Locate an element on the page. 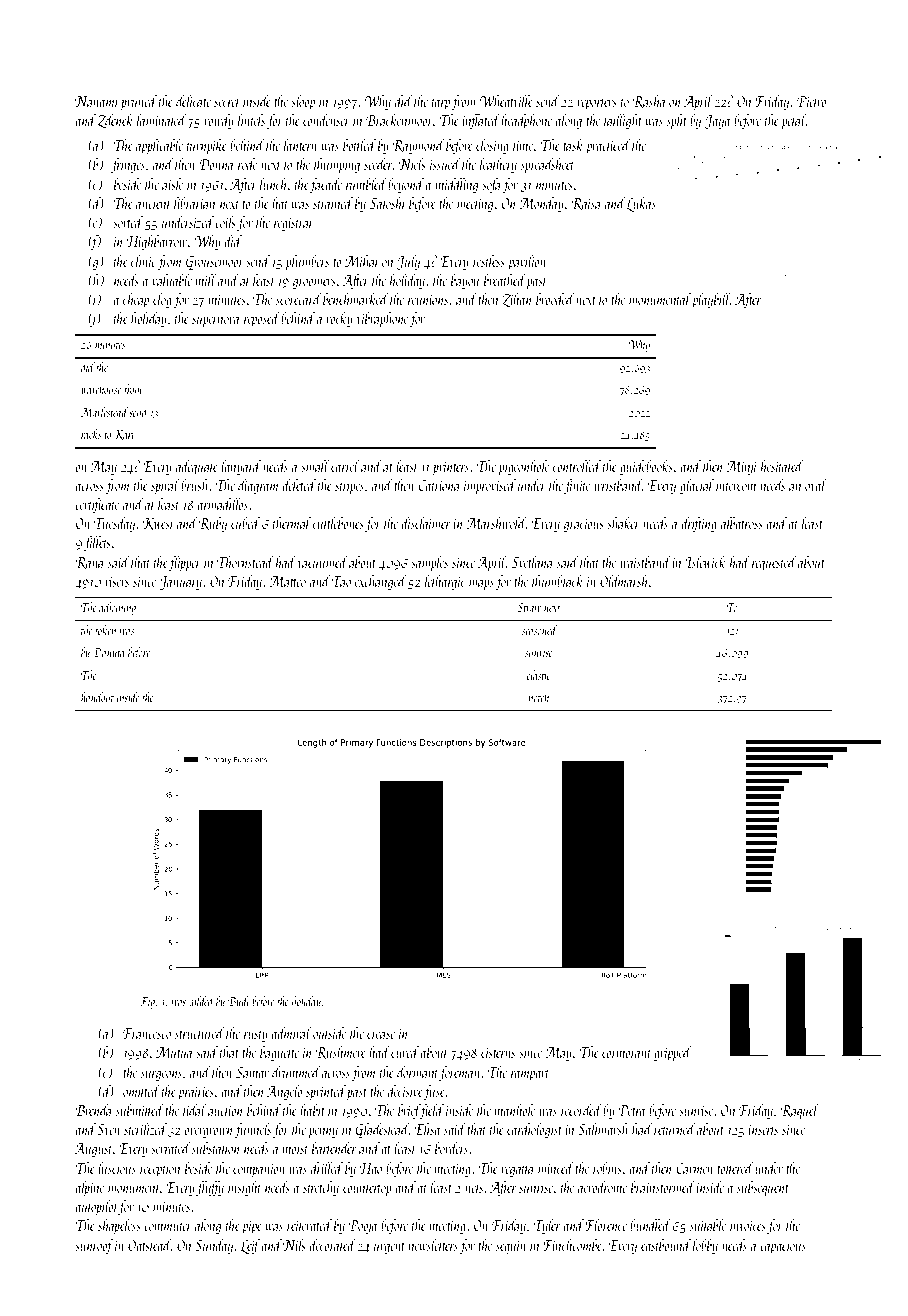 This page has height=1316, width=908. cormorant is located at coordinates (626, 1054).
